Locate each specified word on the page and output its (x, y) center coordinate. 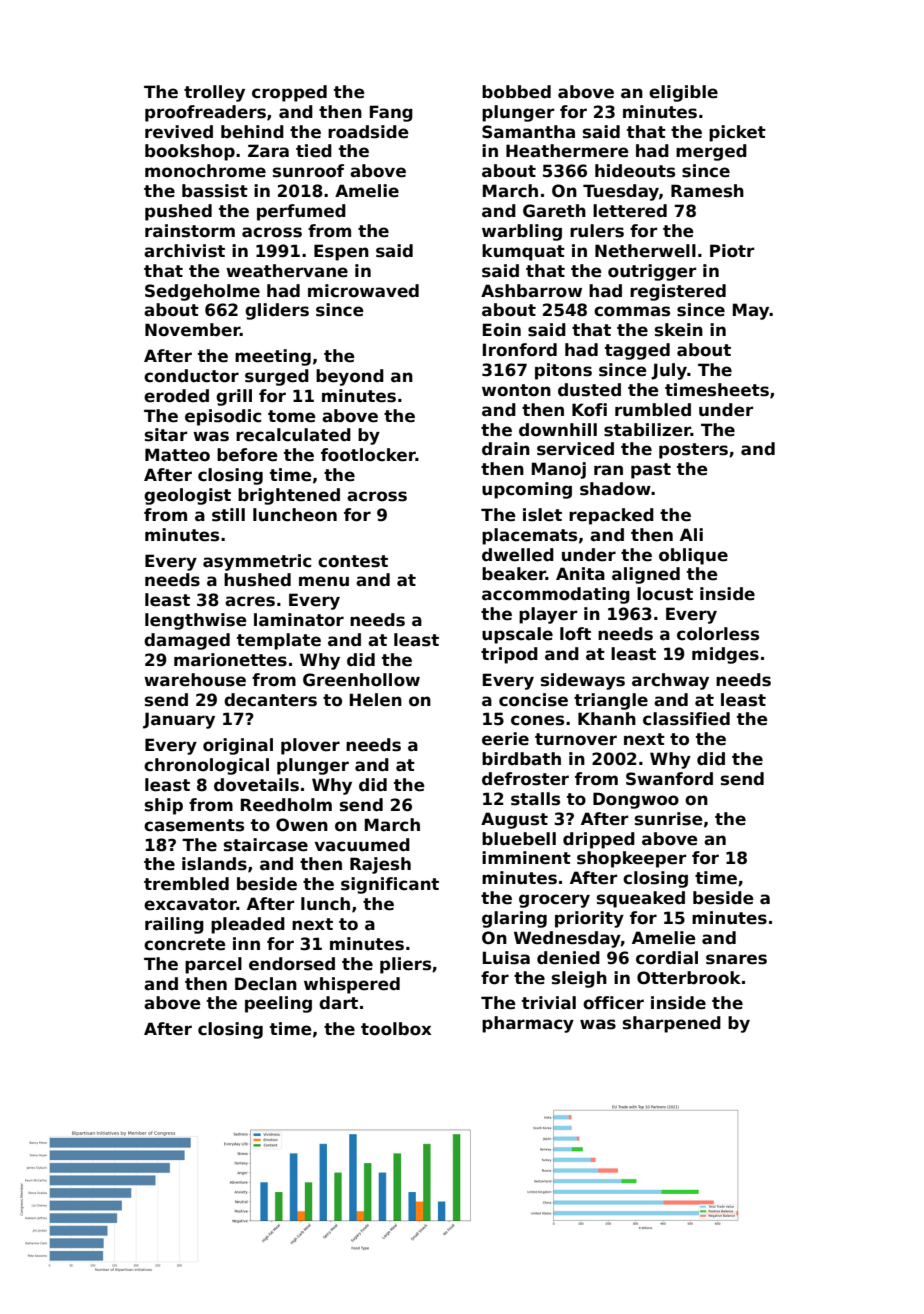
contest (353, 561)
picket (737, 133)
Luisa (506, 958)
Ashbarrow (531, 291)
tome (292, 416)
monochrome (205, 171)
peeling (278, 1004)
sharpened (672, 1024)
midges (725, 655)
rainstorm (190, 231)
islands (214, 864)
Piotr (732, 251)
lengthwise (196, 621)
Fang (391, 113)
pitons (563, 371)
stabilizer (647, 430)
